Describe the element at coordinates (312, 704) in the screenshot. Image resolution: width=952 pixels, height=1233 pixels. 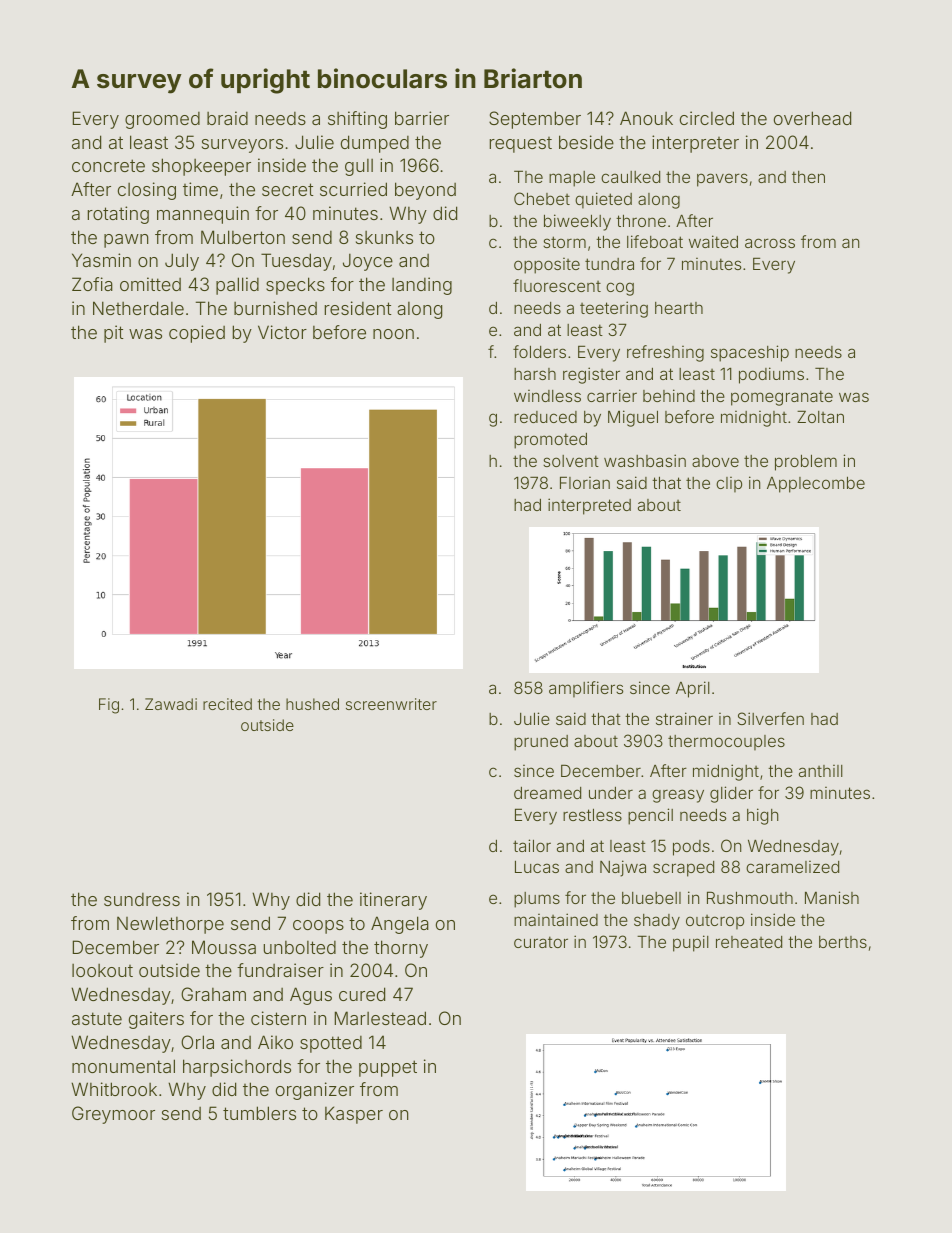
I see `hushed` at that location.
